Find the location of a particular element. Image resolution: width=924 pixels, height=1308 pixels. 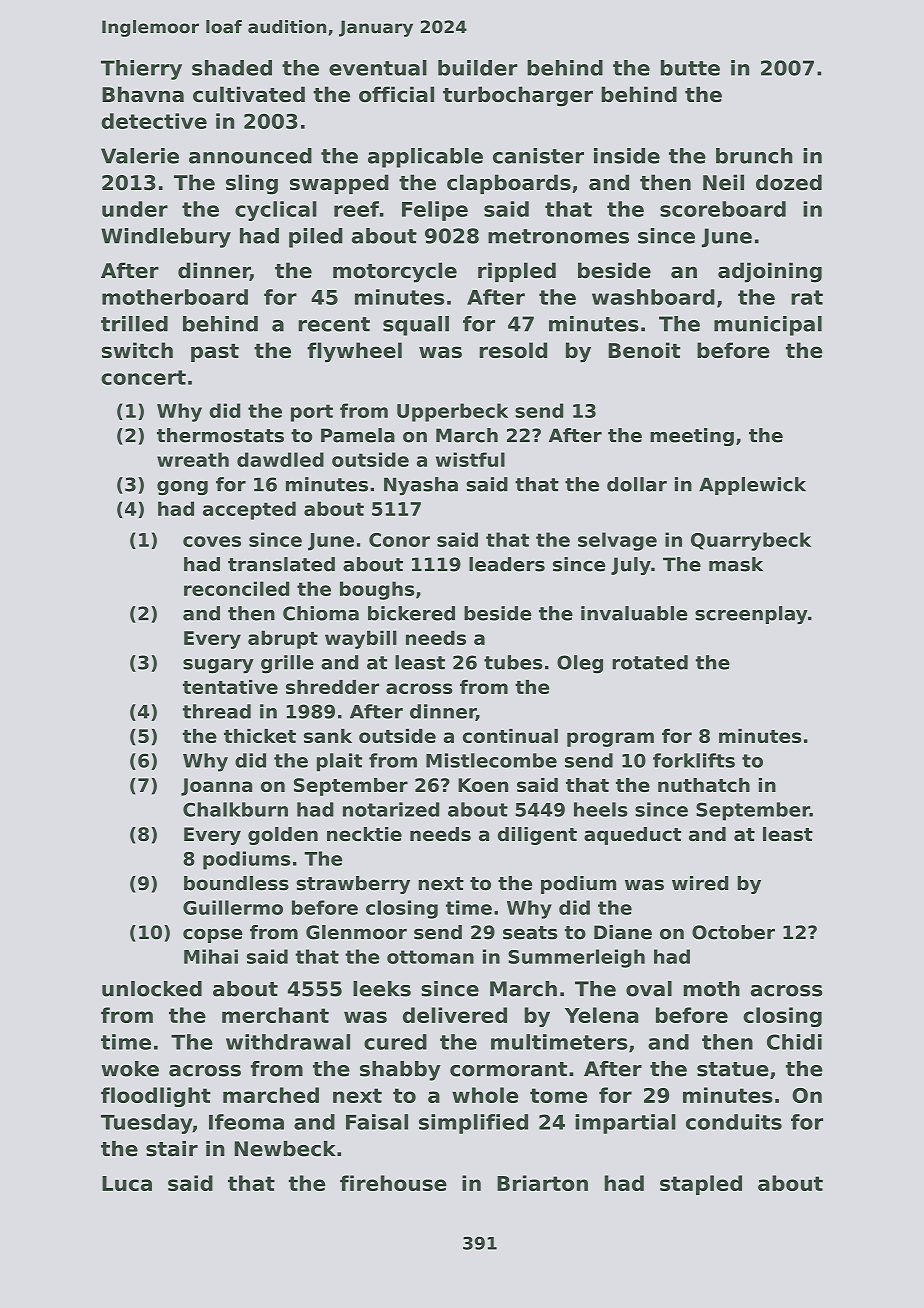

past is located at coordinates (215, 353).
